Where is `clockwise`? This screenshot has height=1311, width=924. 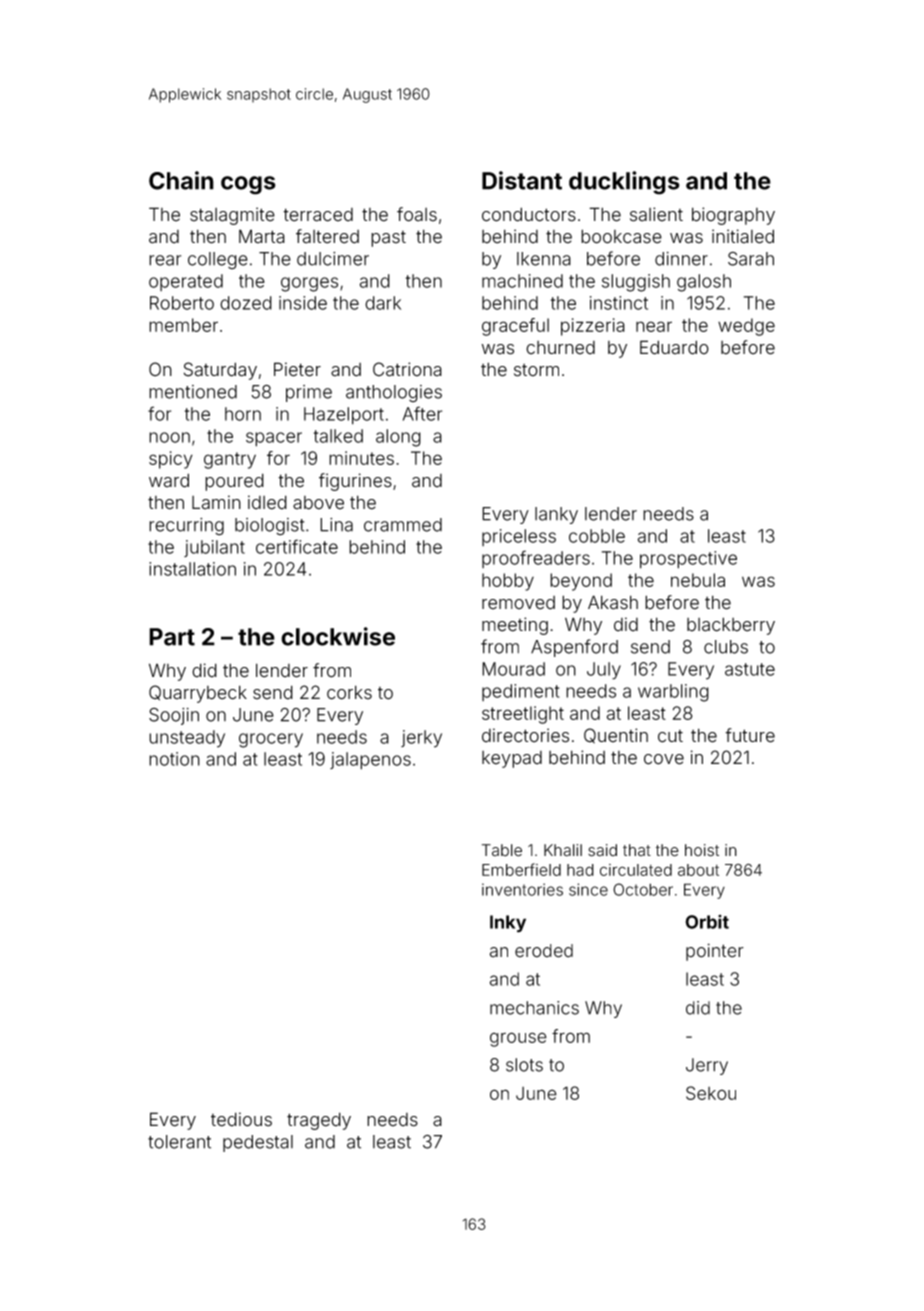 clockwise is located at coordinates (338, 636).
